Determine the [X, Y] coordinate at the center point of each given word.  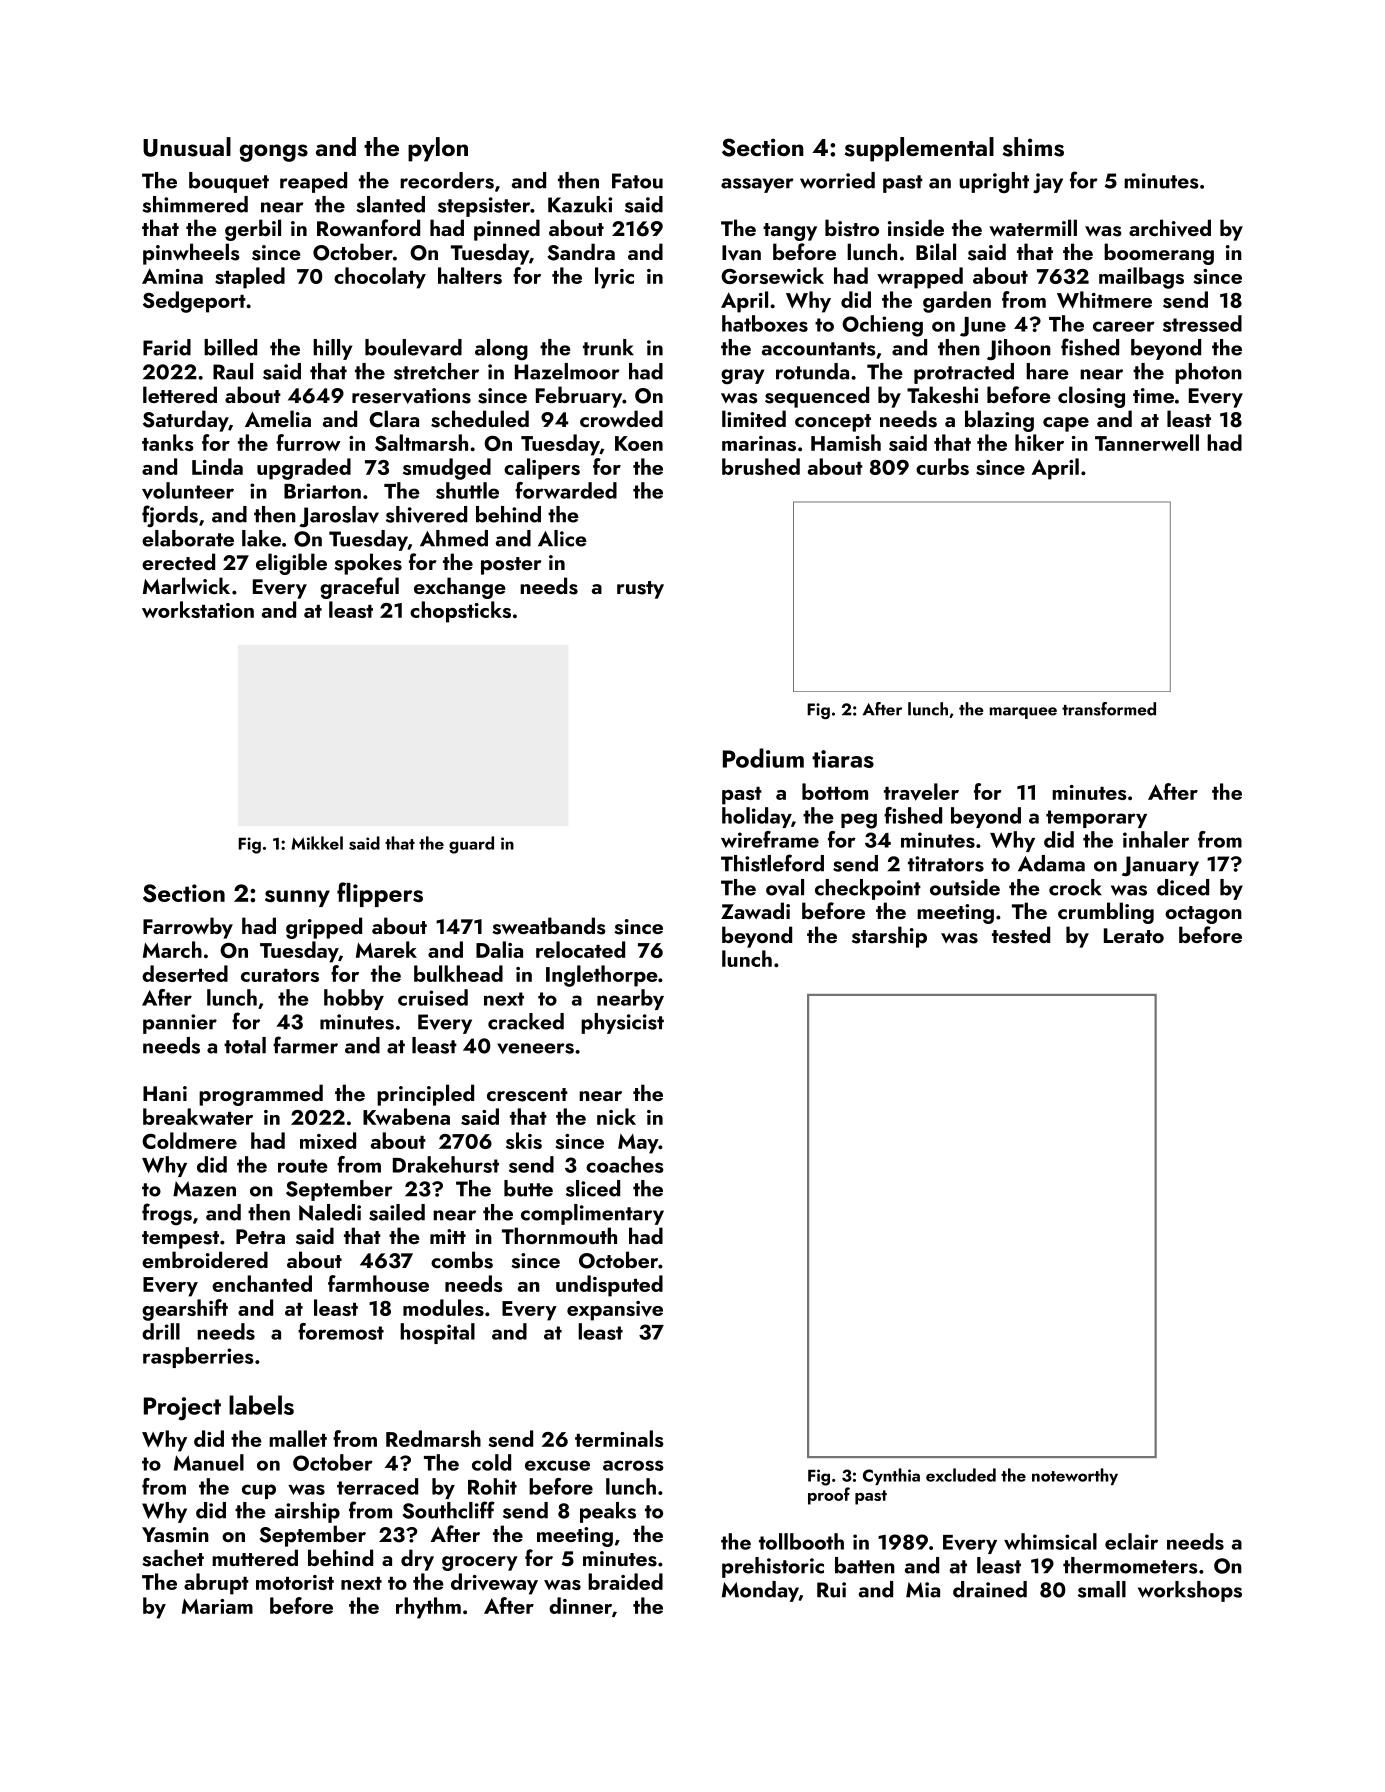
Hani [165, 1093]
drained [990, 1589]
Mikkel [317, 843]
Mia [923, 1590]
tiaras [843, 759]
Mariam [217, 1606]
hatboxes [765, 323]
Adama [1051, 863]
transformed [1109, 709]
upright [994, 182]
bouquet [229, 182]
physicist [622, 1023]
